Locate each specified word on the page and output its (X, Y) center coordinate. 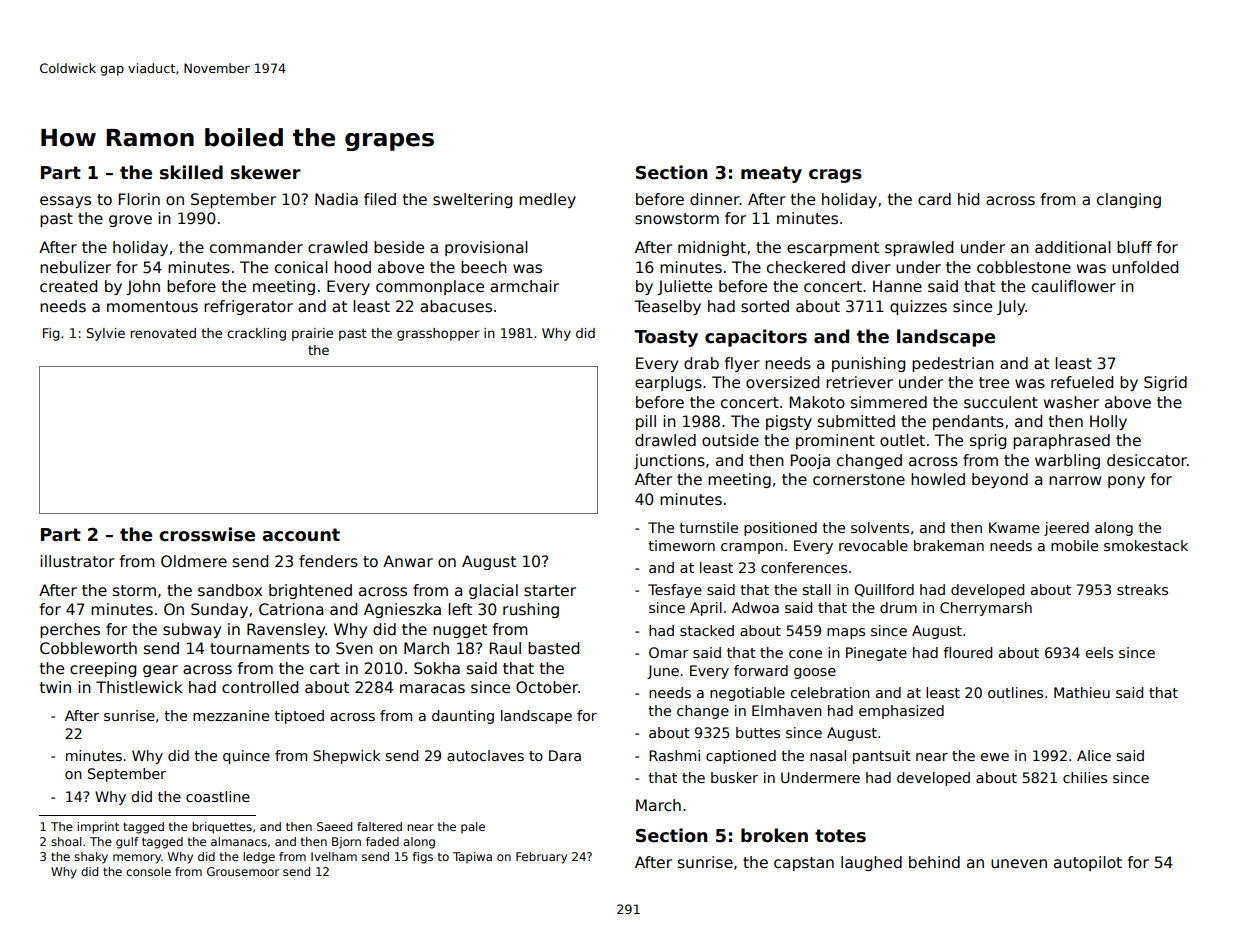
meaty (771, 174)
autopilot (1088, 863)
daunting (463, 717)
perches (70, 630)
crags (835, 176)
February (541, 858)
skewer (266, 172)
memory (137, 859)
